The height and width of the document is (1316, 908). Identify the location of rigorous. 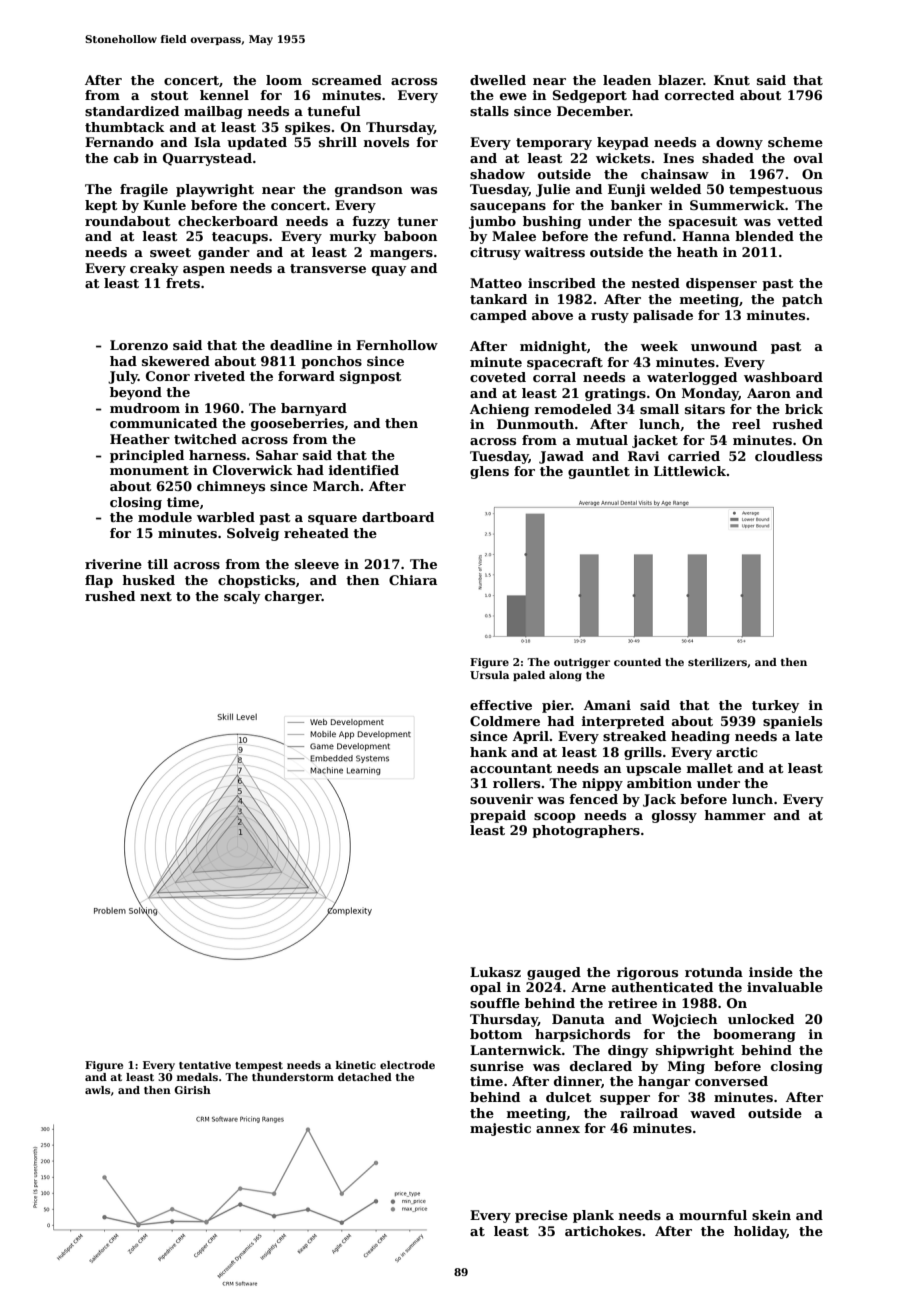
(647, 973).
